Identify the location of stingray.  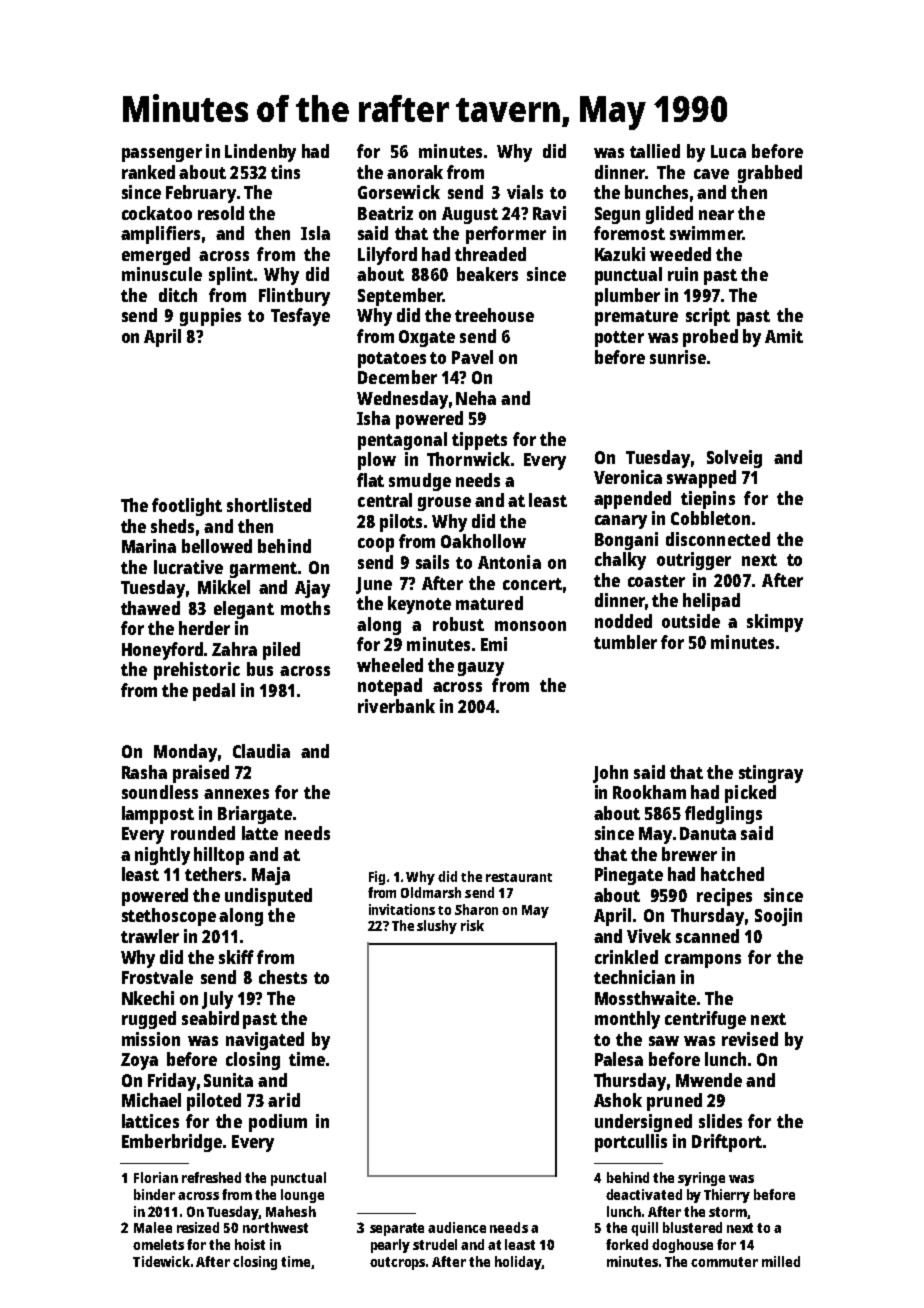
(771, 774).
